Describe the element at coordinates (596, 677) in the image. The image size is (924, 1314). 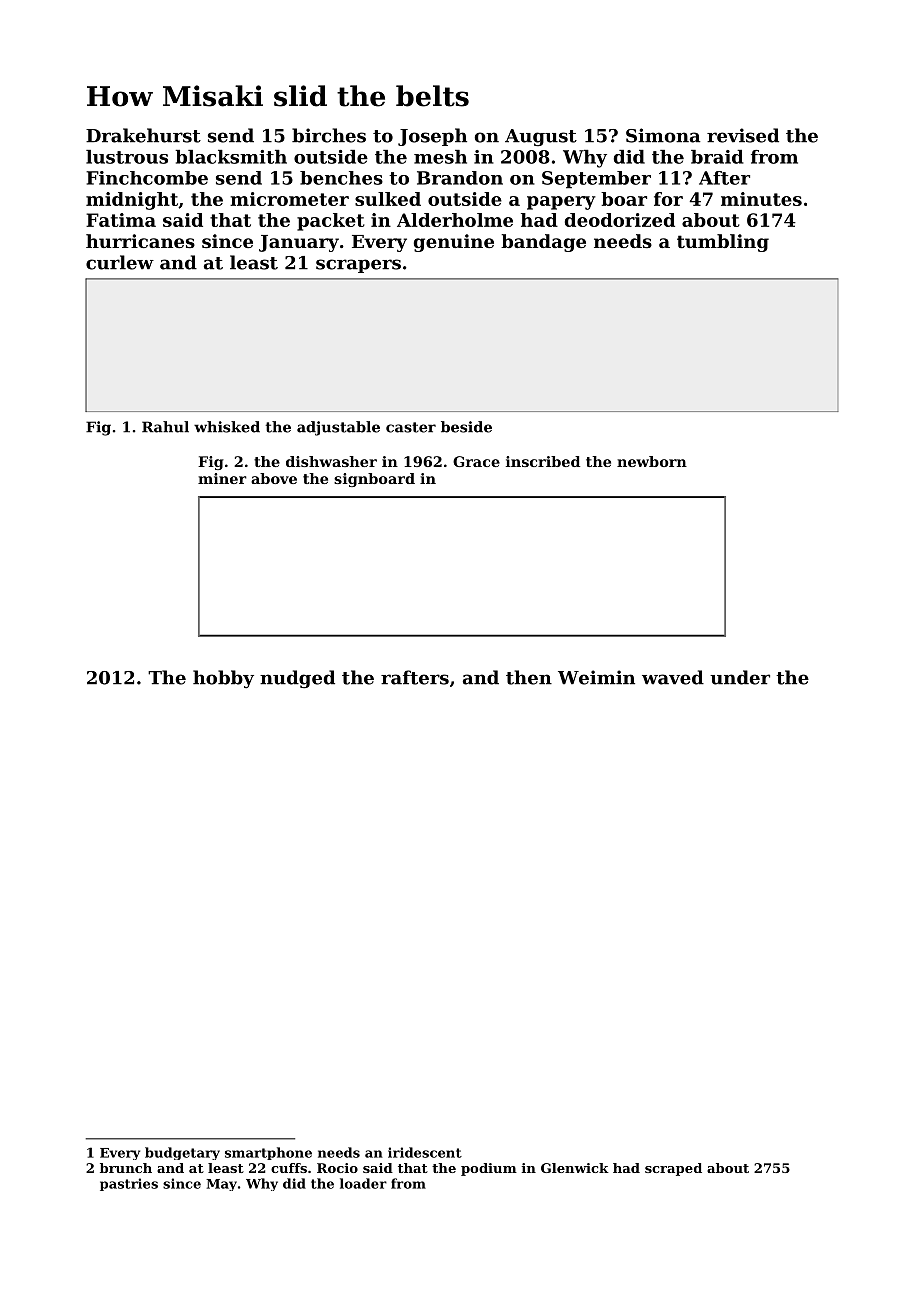
I see `Weimin` at that location.
